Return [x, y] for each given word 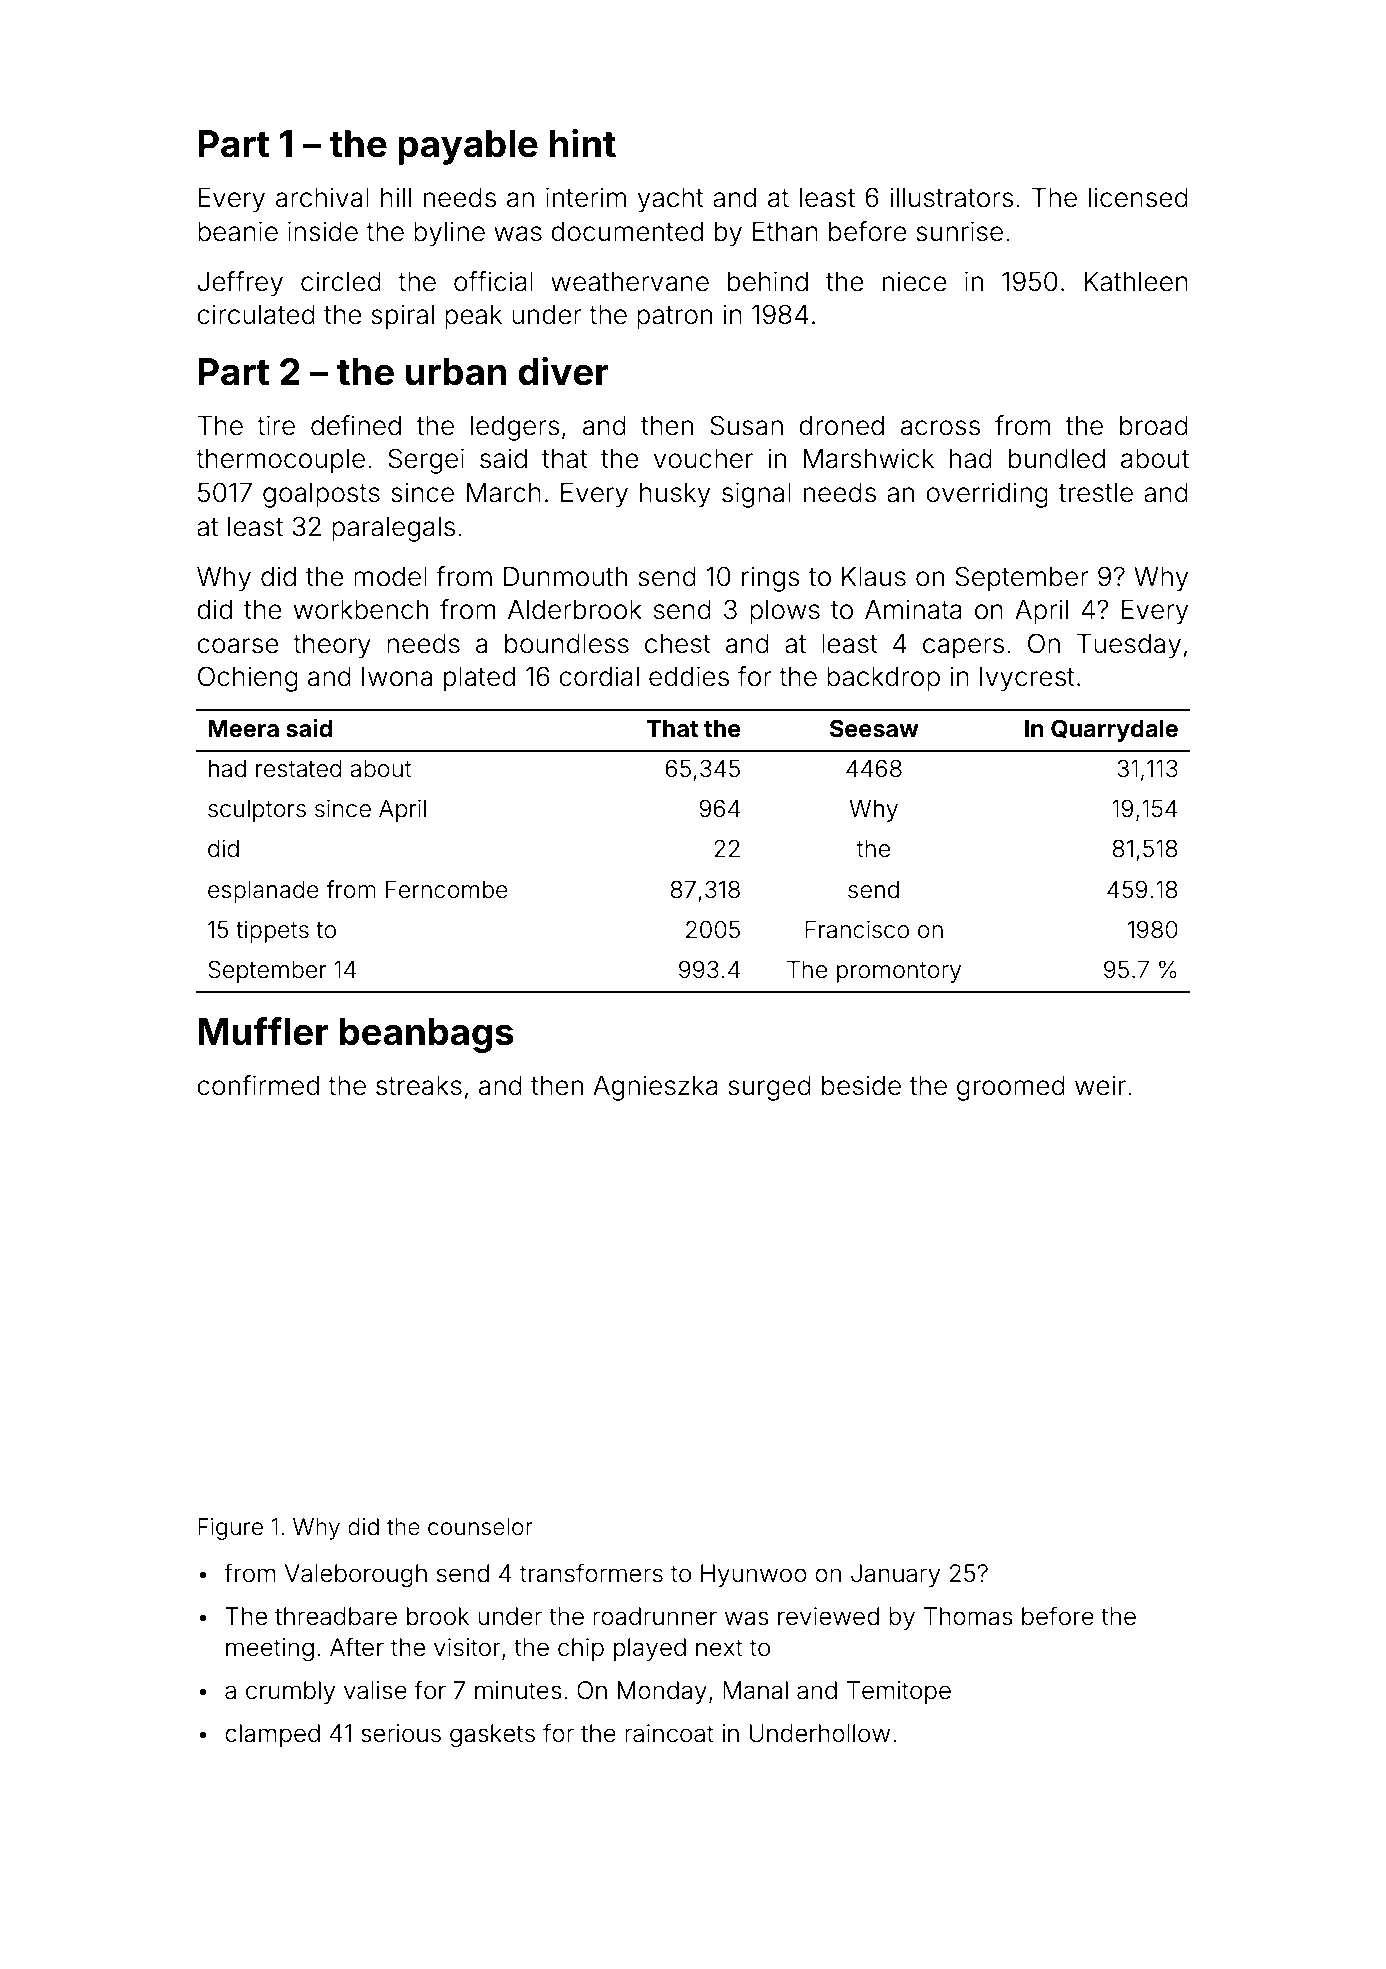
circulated [256, 314]
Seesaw [874, 728]
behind [768, 281]
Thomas [968, 1616]
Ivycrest [1027, 679]
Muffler [263, 1031]
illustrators [951, 197]
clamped [272, 1735]
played [650, 1649]
